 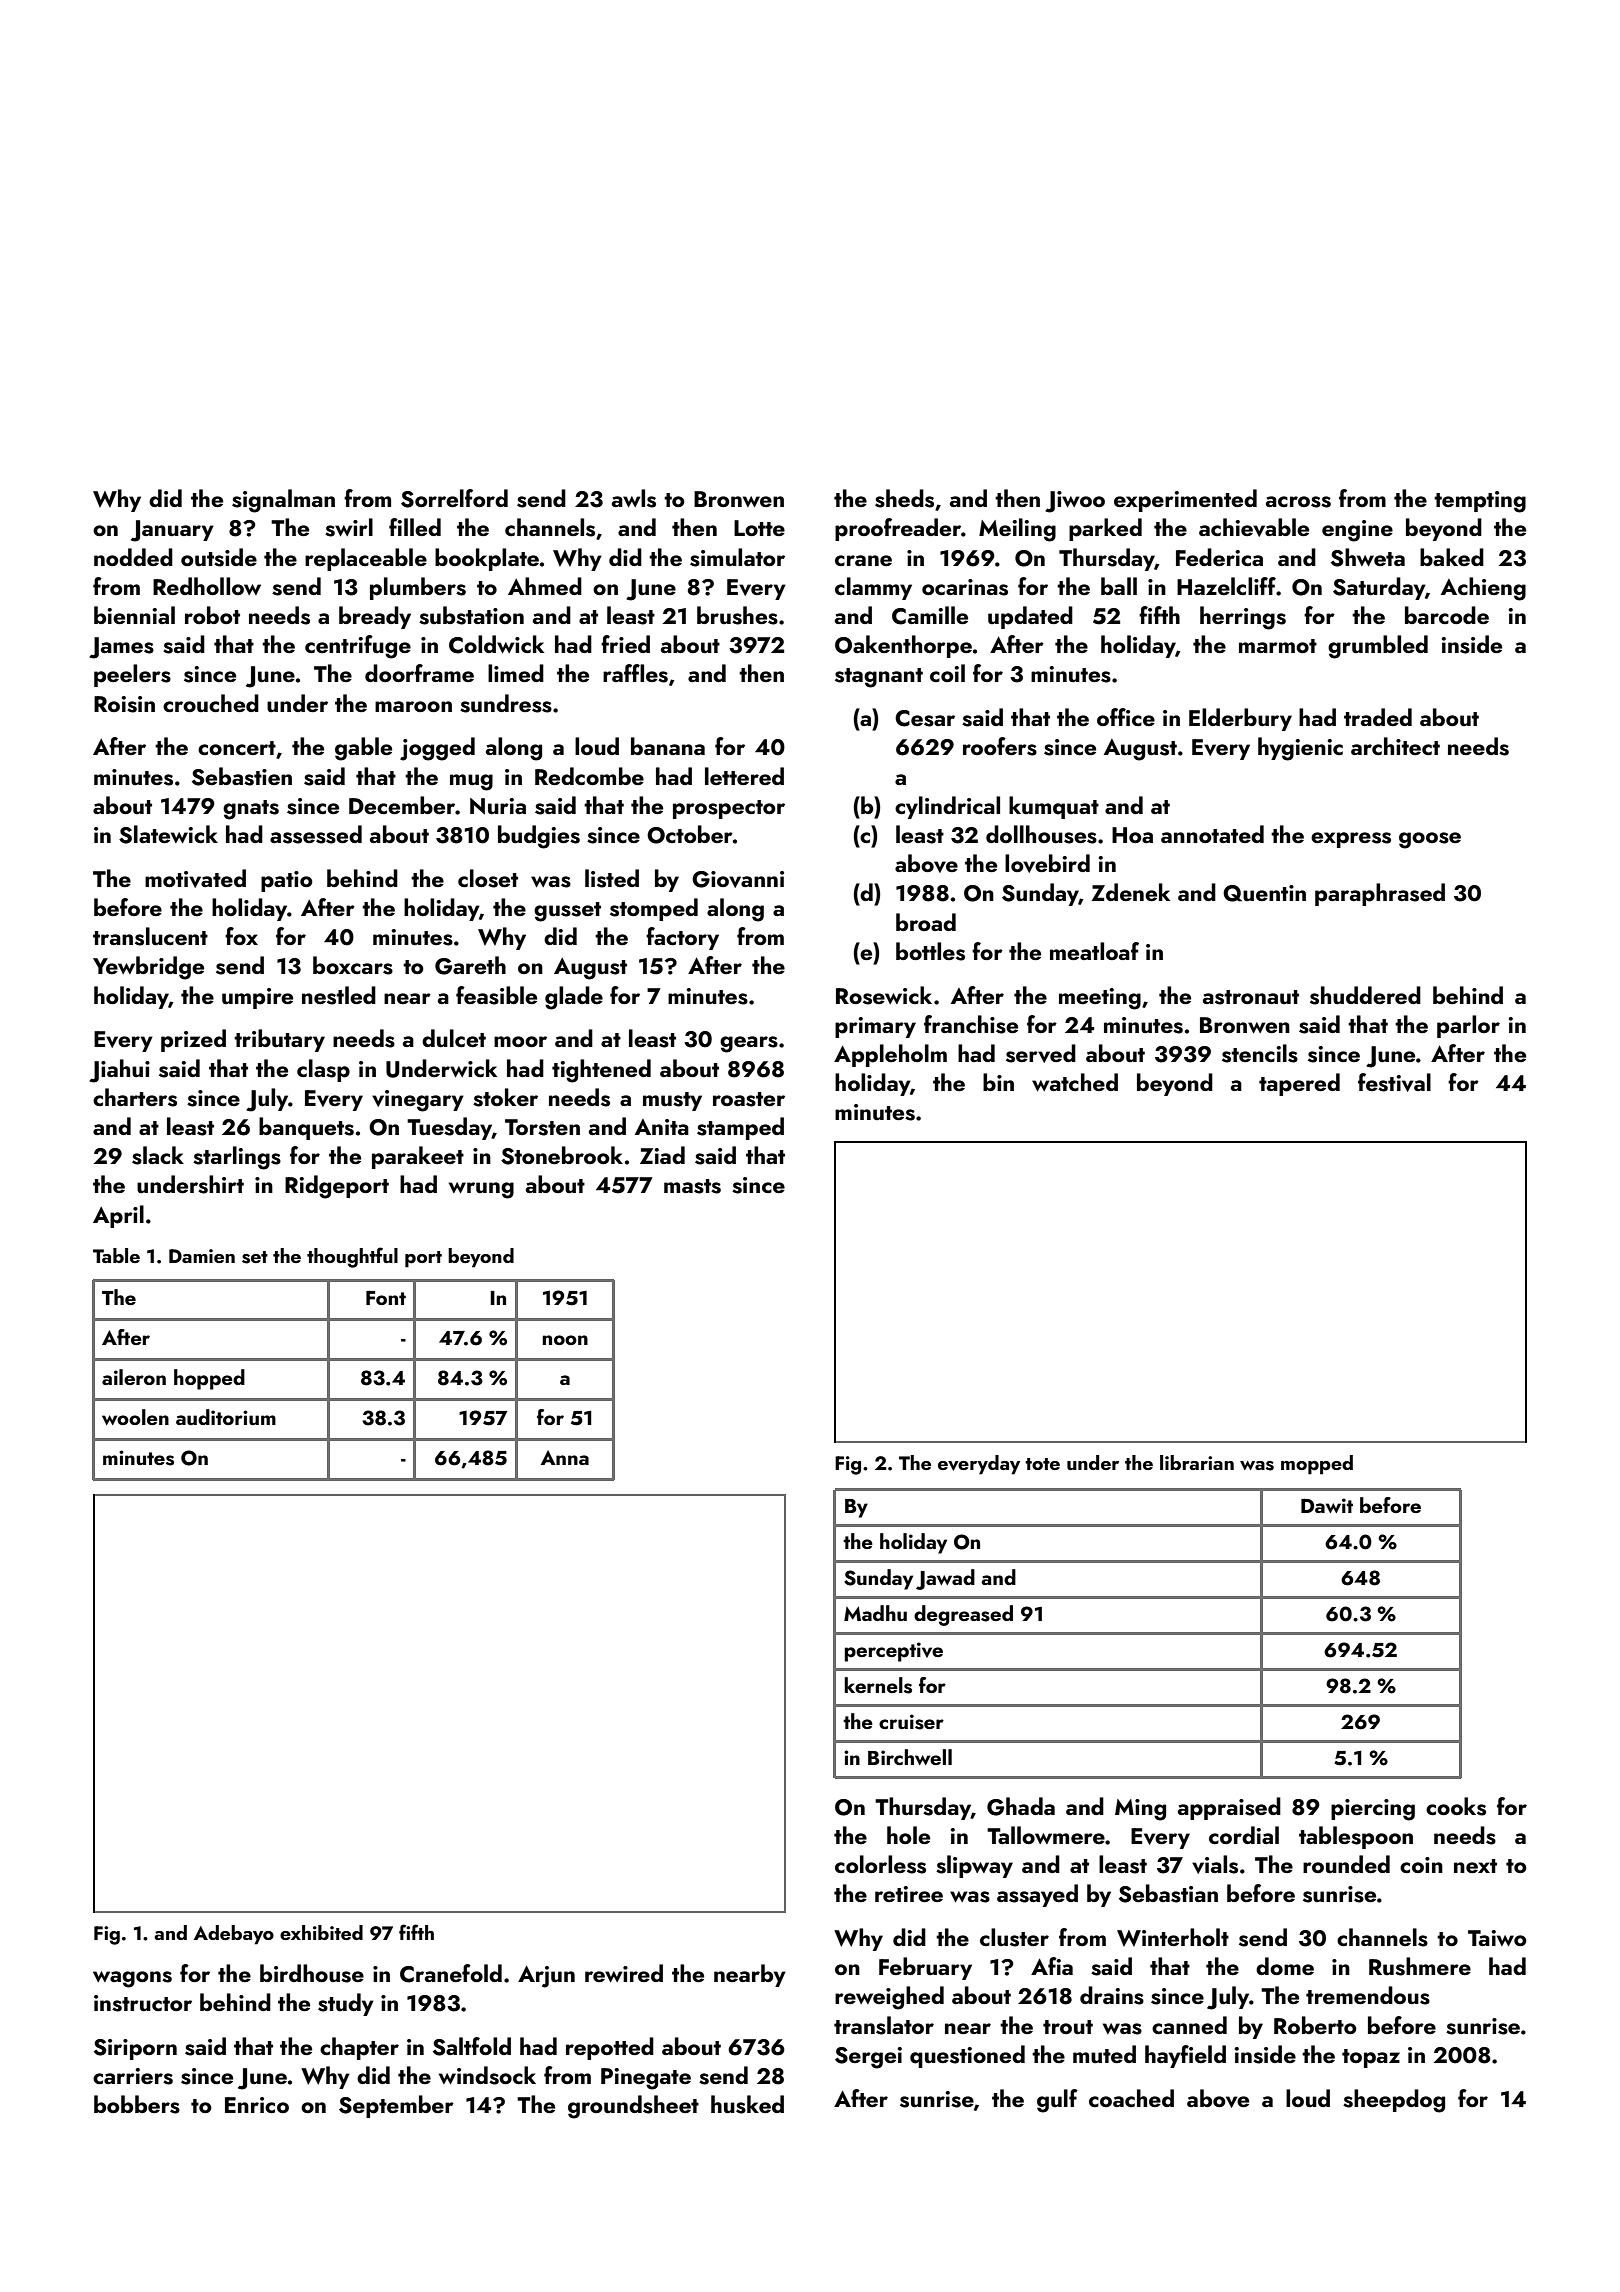 I want to click on questioned, so click(x=967, y=2056).
